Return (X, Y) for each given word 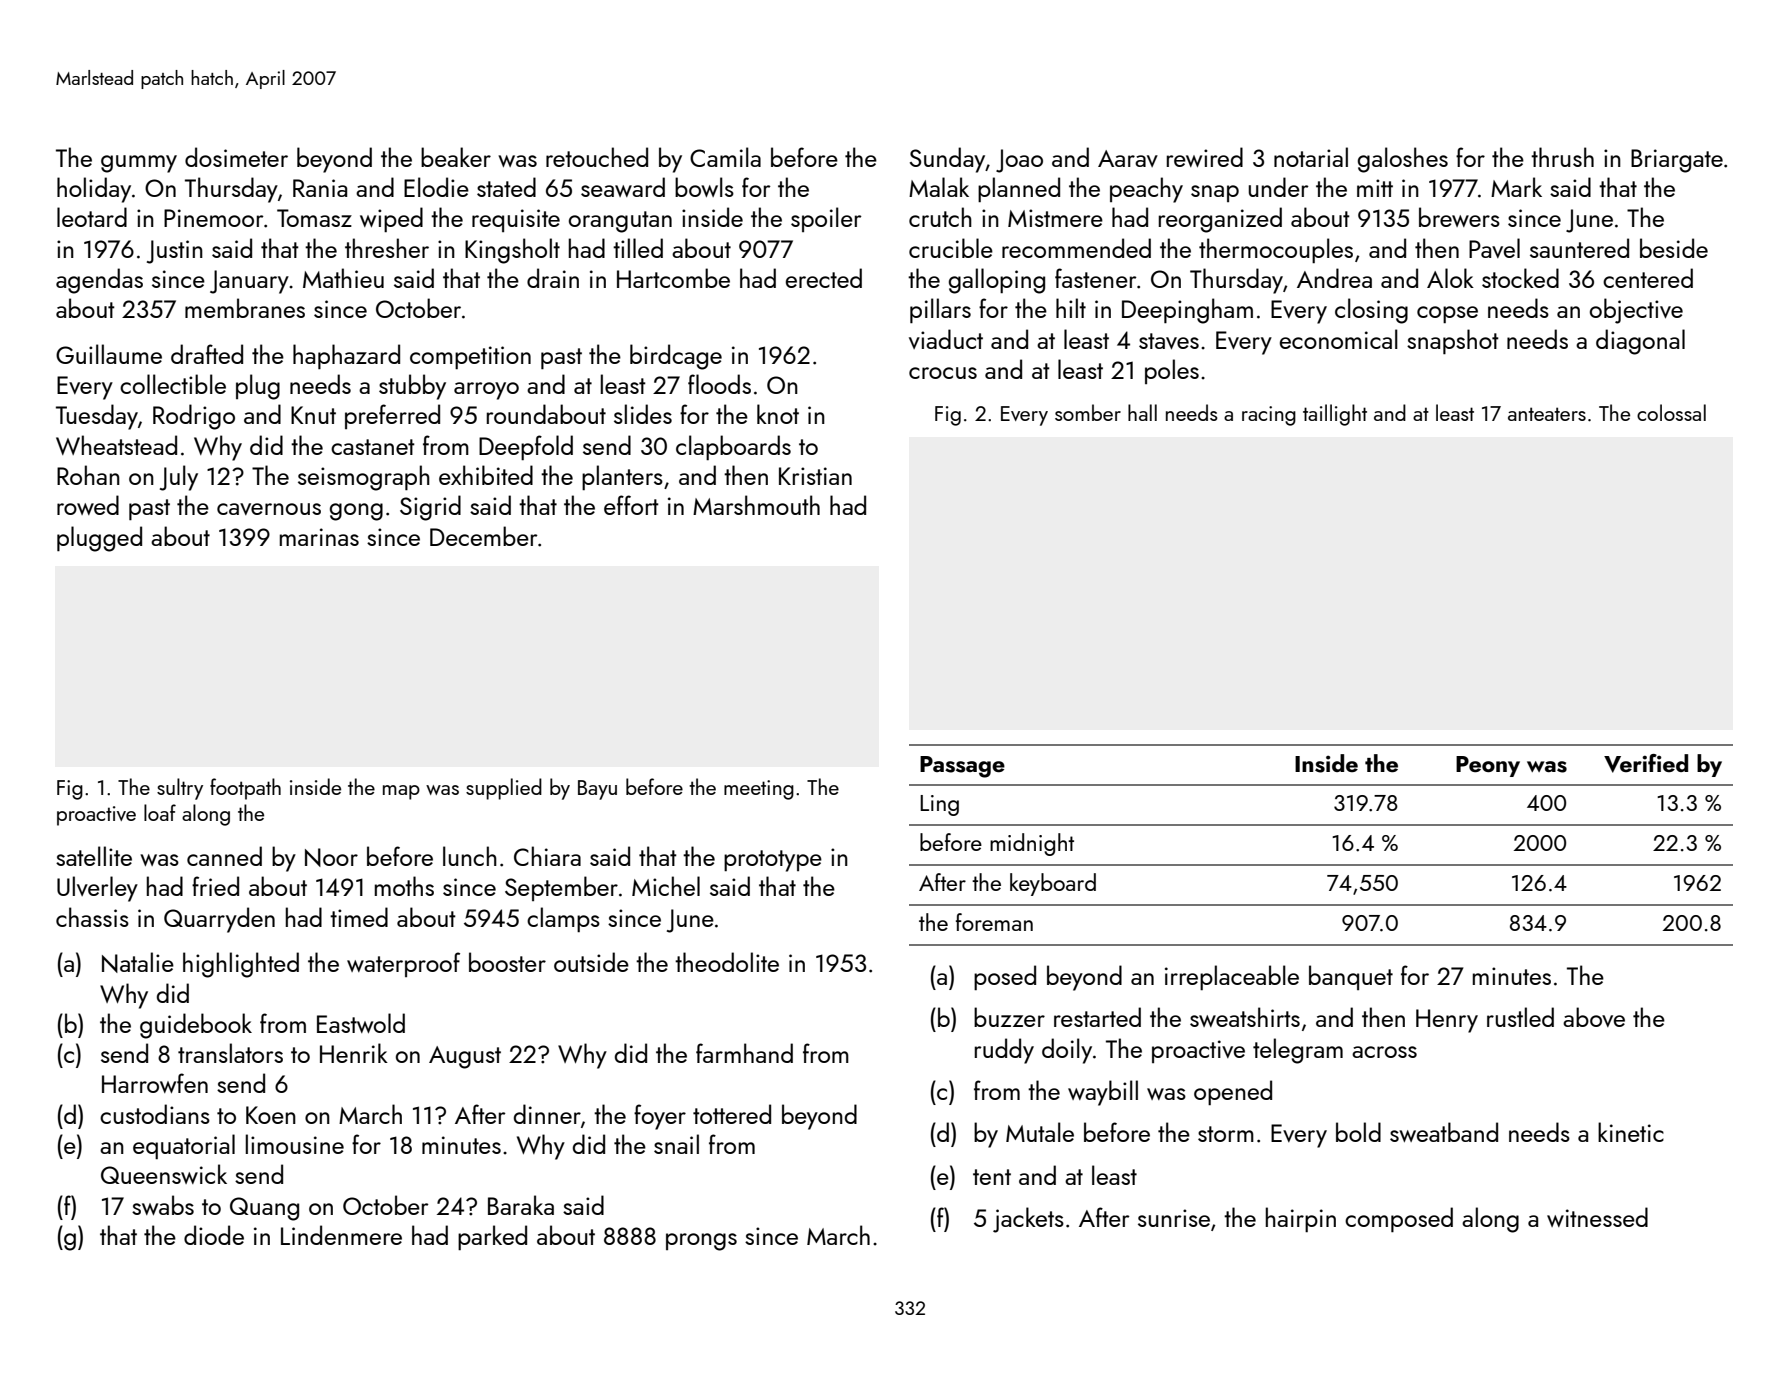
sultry (180, 789)
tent (992, 1177)
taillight (1335, 415)
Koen (271, 1115)
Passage (962, 767)
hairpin (1301, 1219)
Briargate (1677, 161)
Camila (725, 157)
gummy (139, 164)
